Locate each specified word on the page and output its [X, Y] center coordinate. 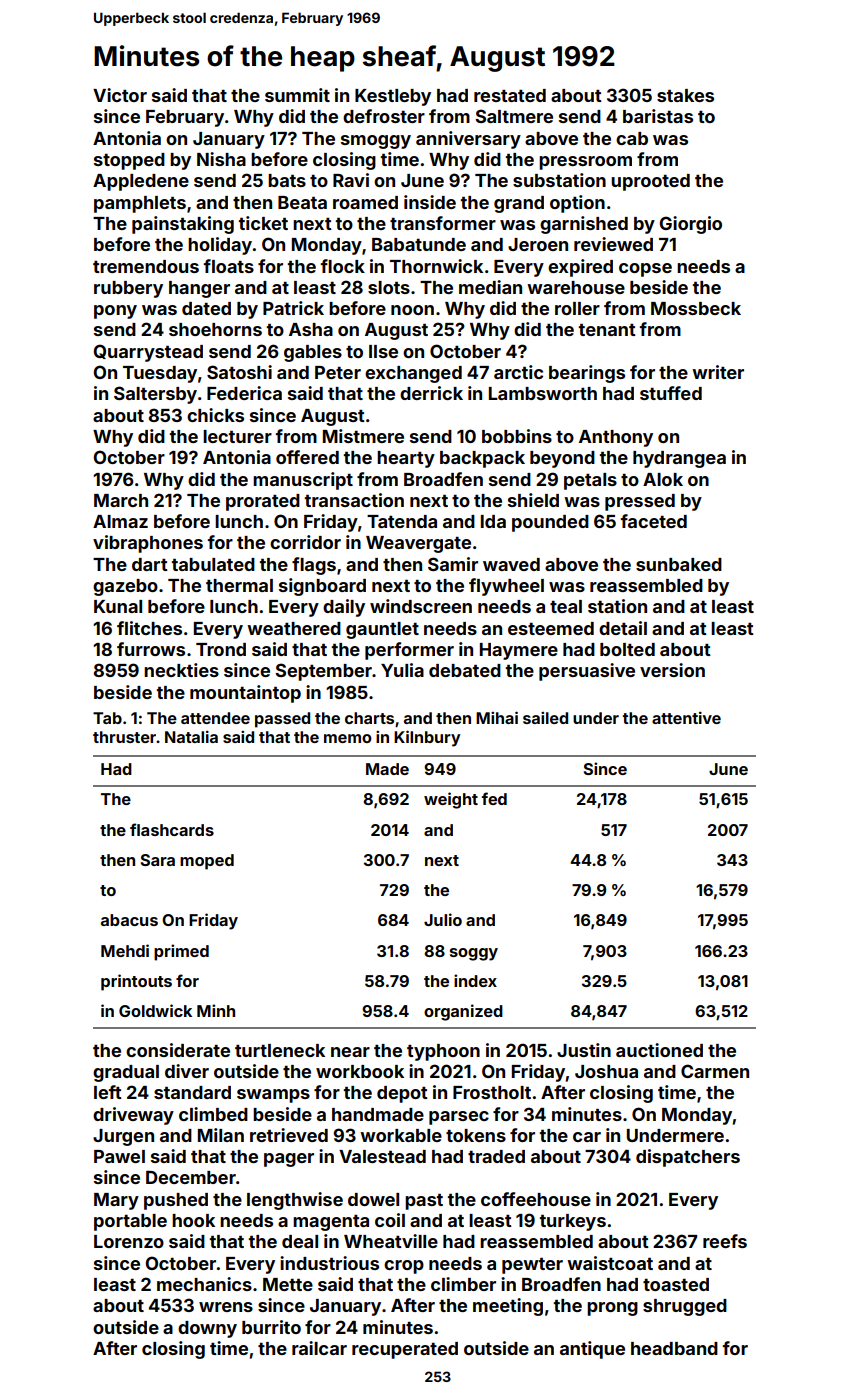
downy [207, 1329]
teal [566, 606]
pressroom [585, 163]
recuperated [405, 1350]
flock [342, 266]
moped [207, 862]
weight [451, 800]
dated [206, 308]
